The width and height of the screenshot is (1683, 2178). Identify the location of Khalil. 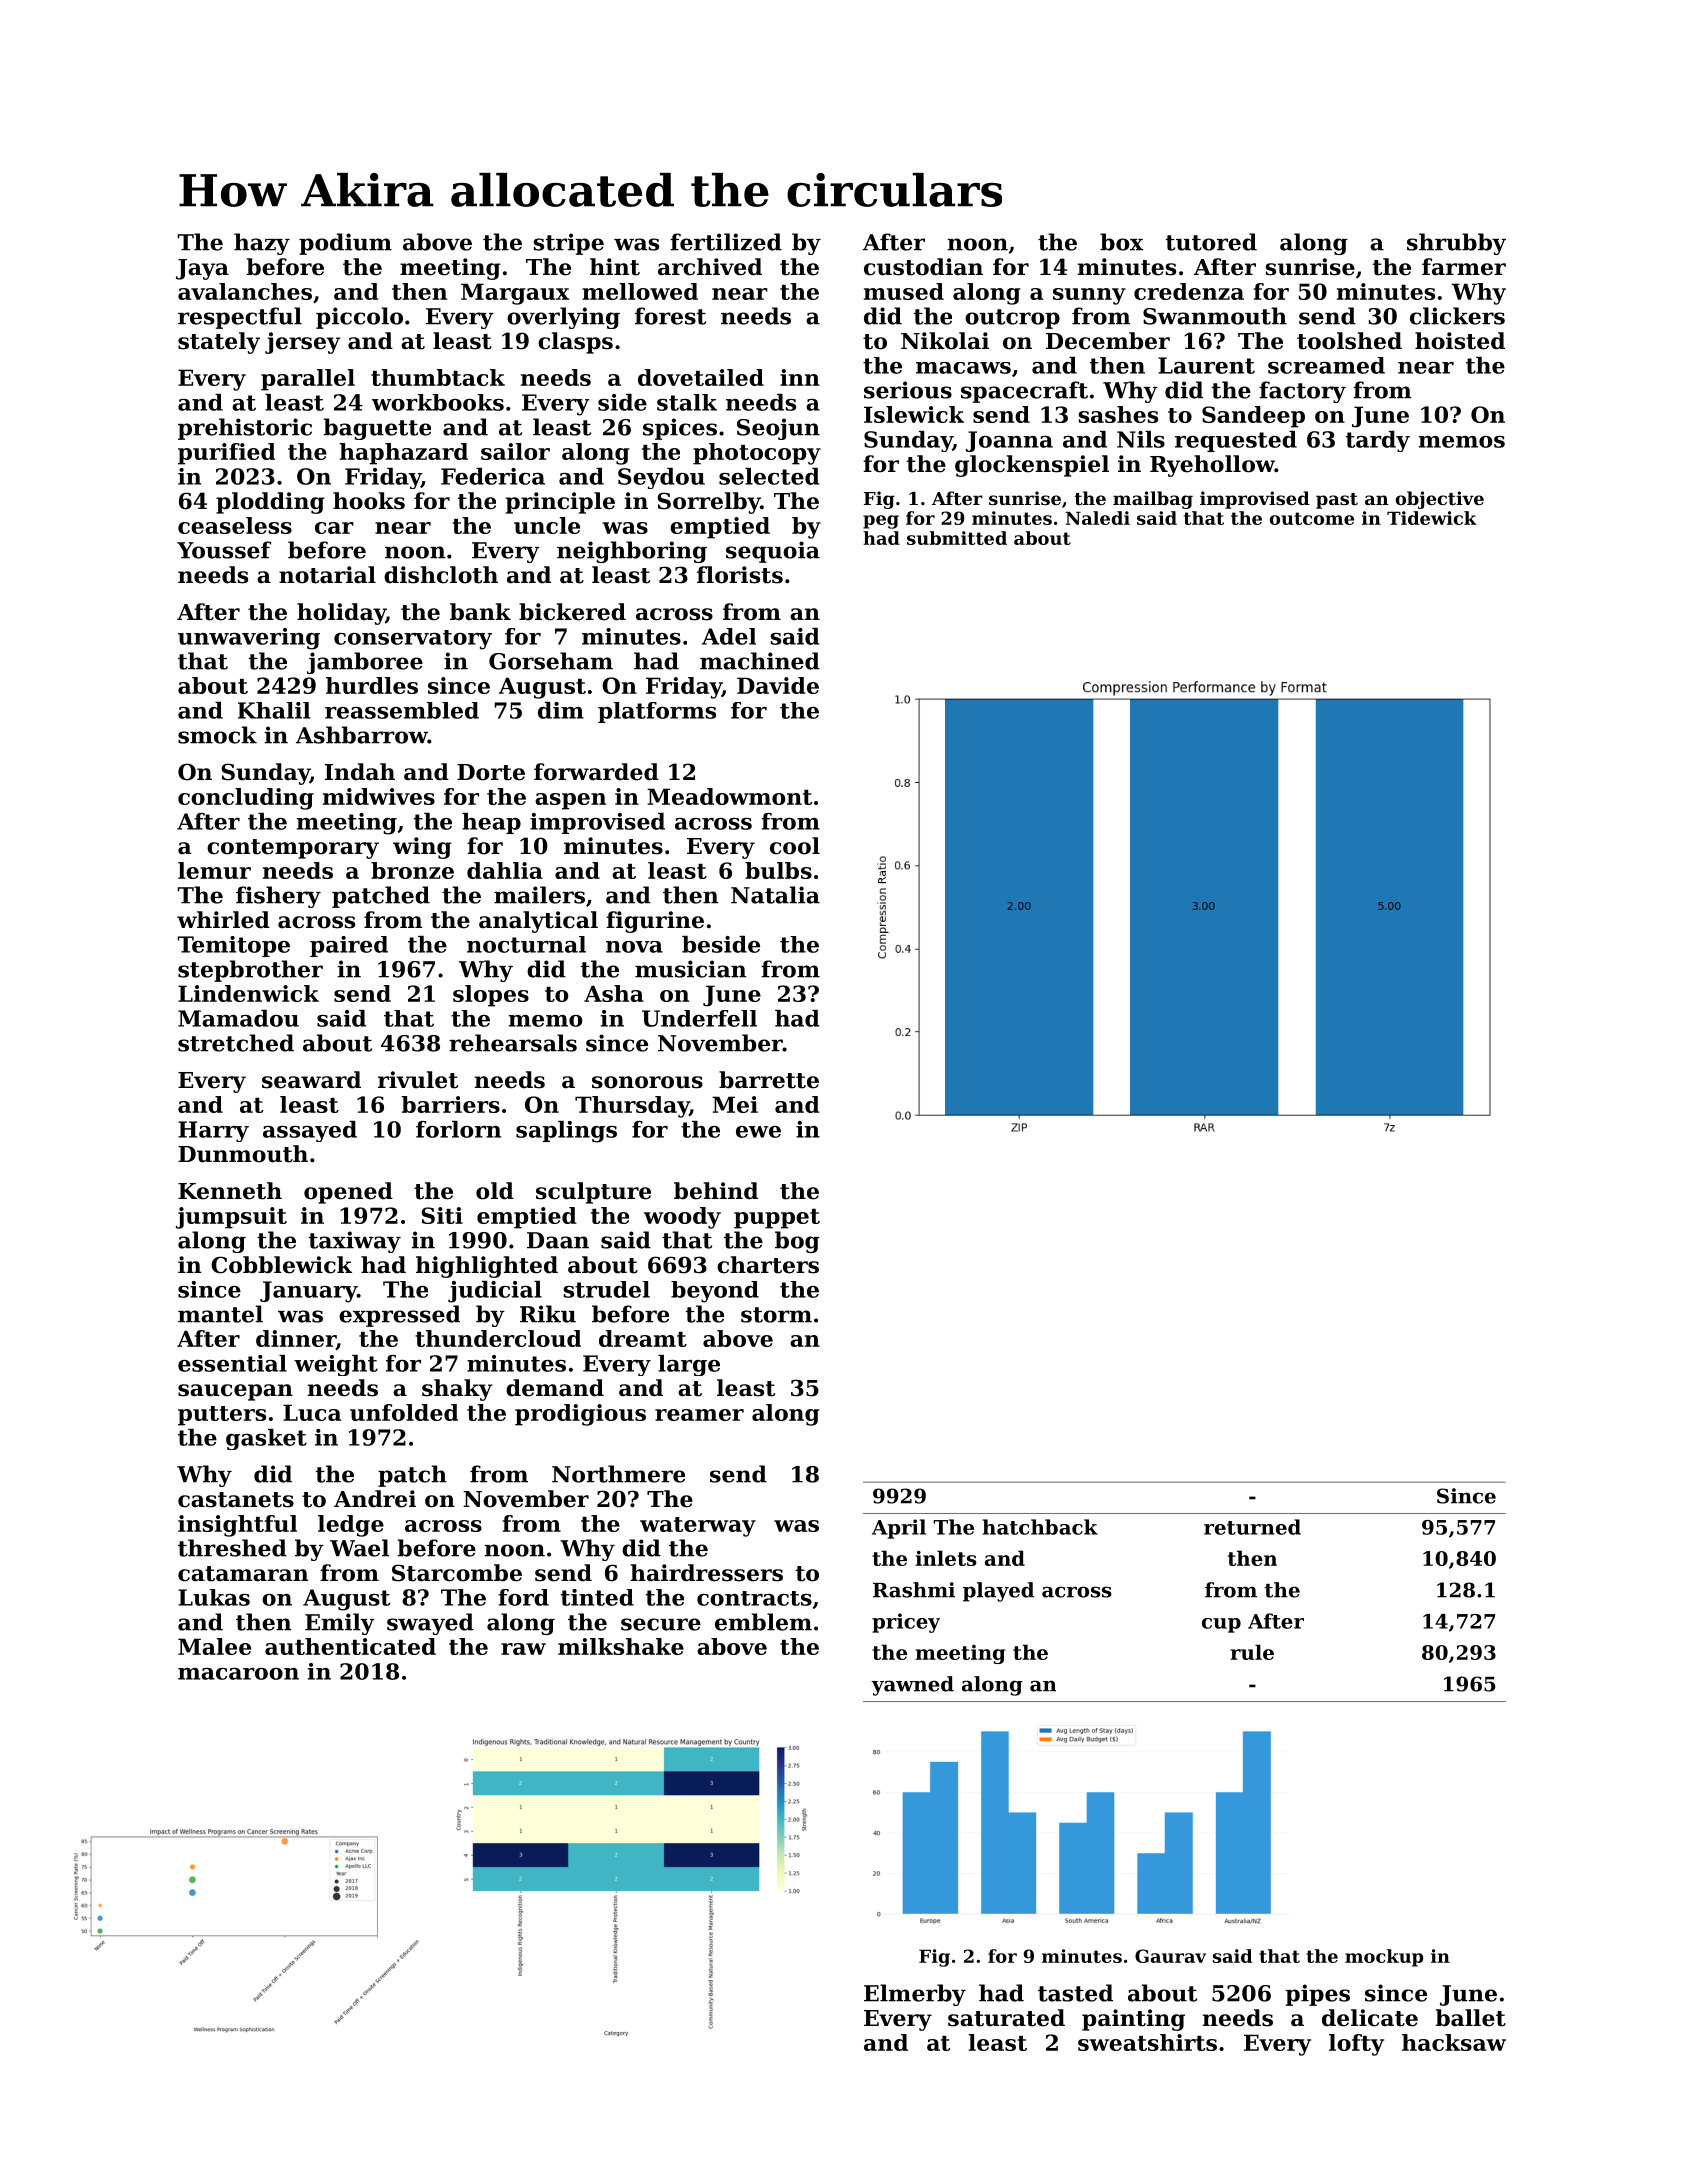
(274, 710).
